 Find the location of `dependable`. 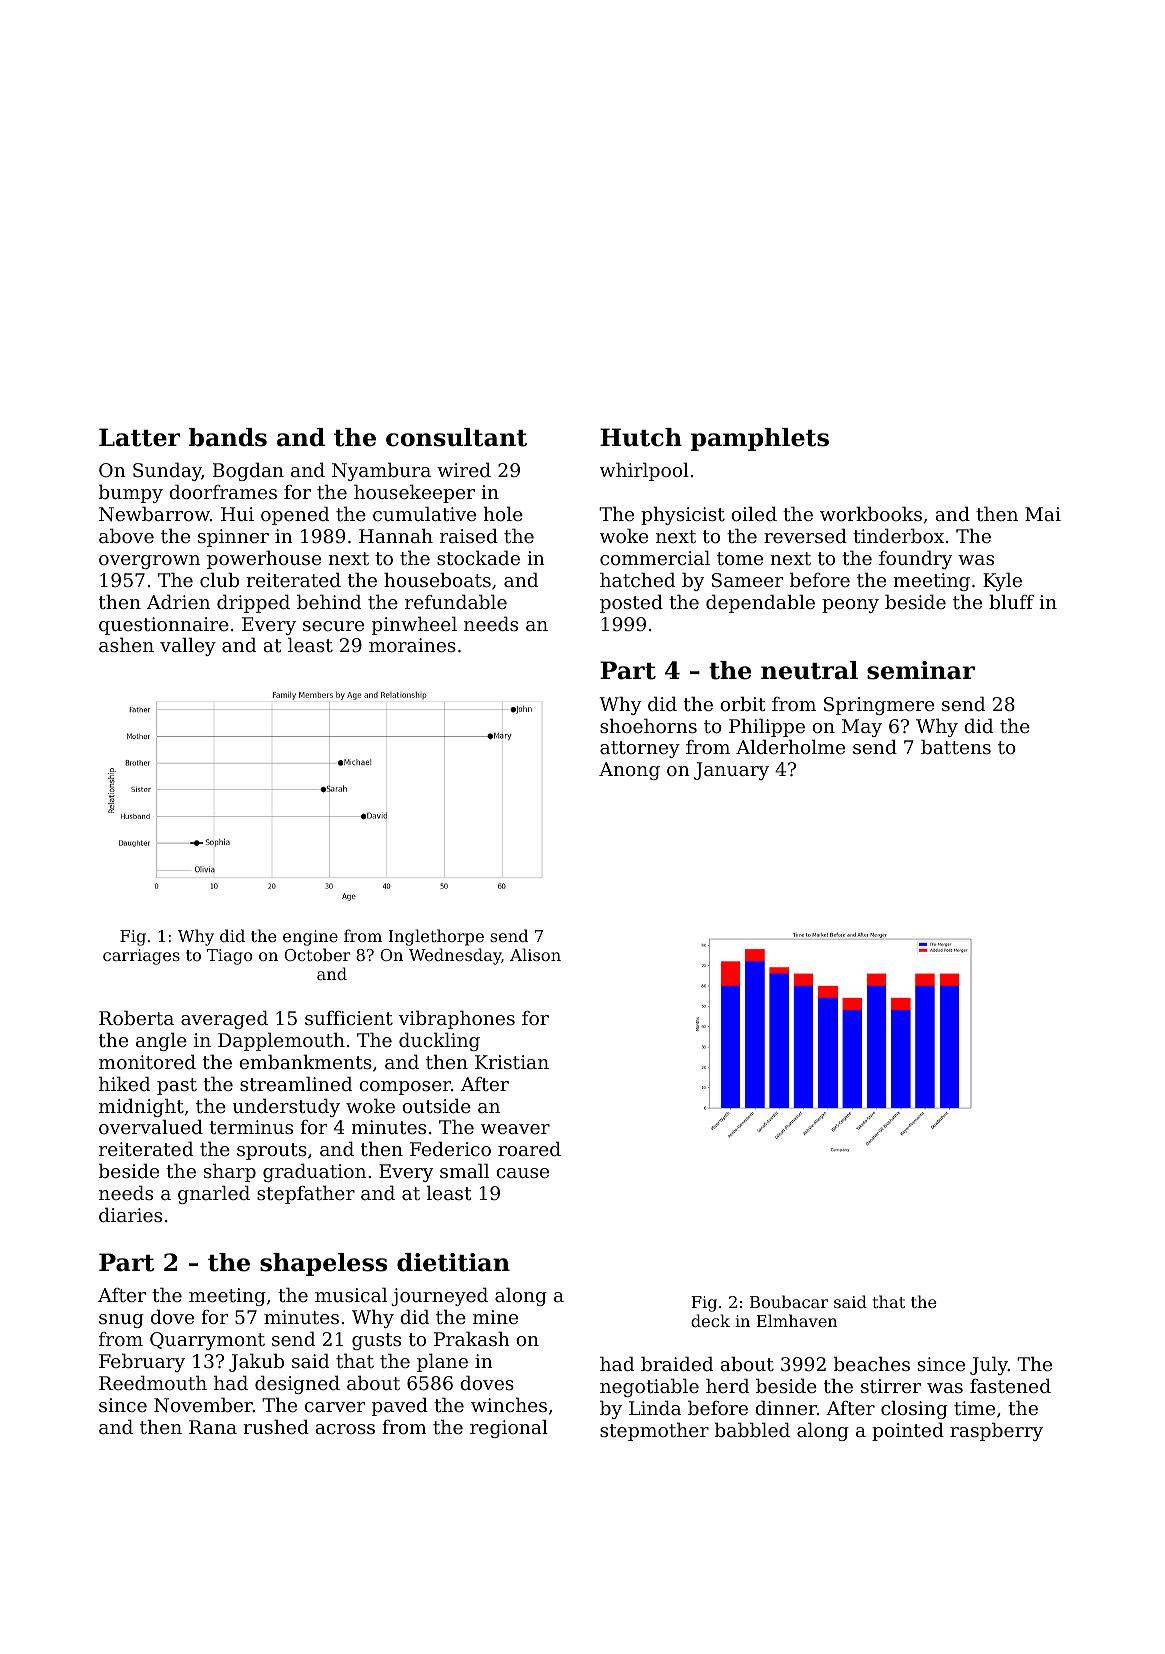

dependable is located at coordinates (760, 603).
